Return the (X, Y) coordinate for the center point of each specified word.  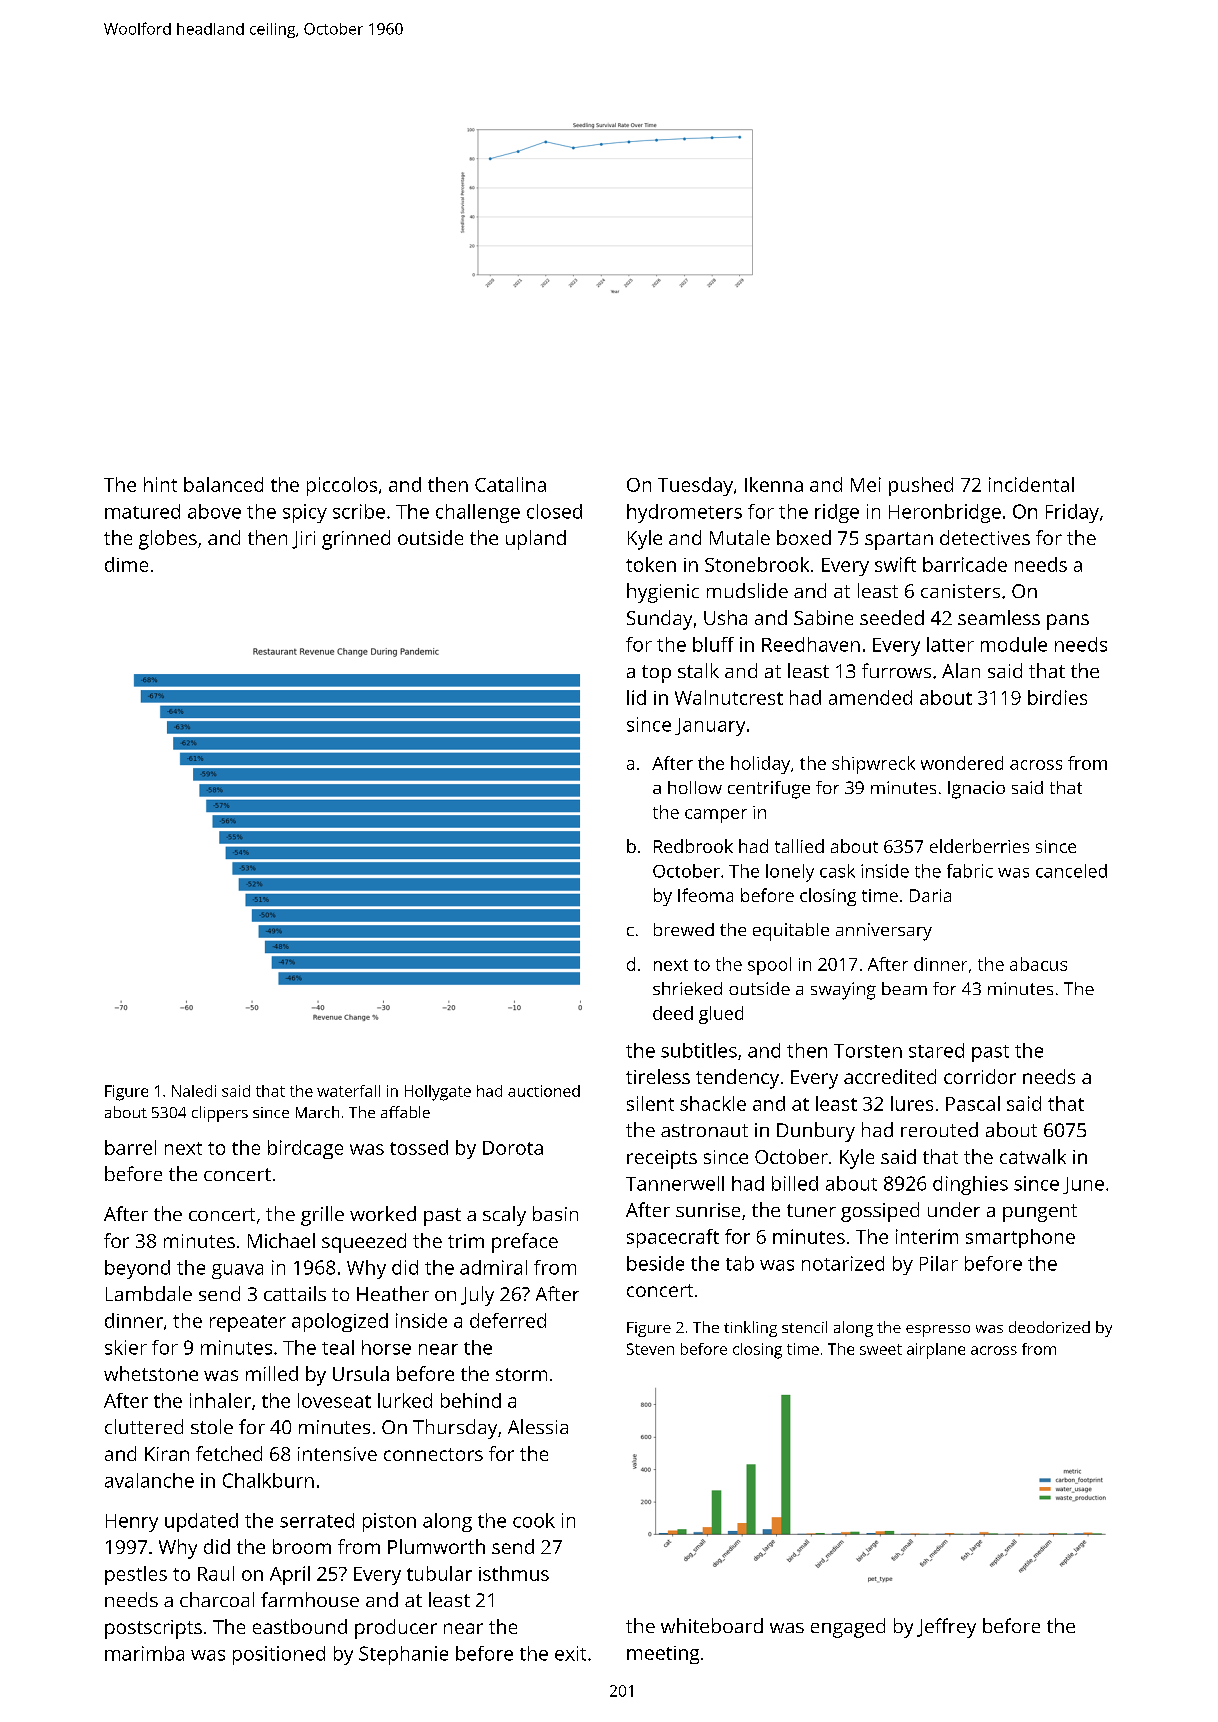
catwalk (1033, 1156)
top (656, 674)
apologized (340, 1322)
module (1014, 644)
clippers (220, 1114)
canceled (1071, 871)
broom (302, 1546)
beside (655, 1263)
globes (168, 540)
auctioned (544, 1091)
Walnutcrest (729, 697)
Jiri (303, 540)
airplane (936, 1351)
